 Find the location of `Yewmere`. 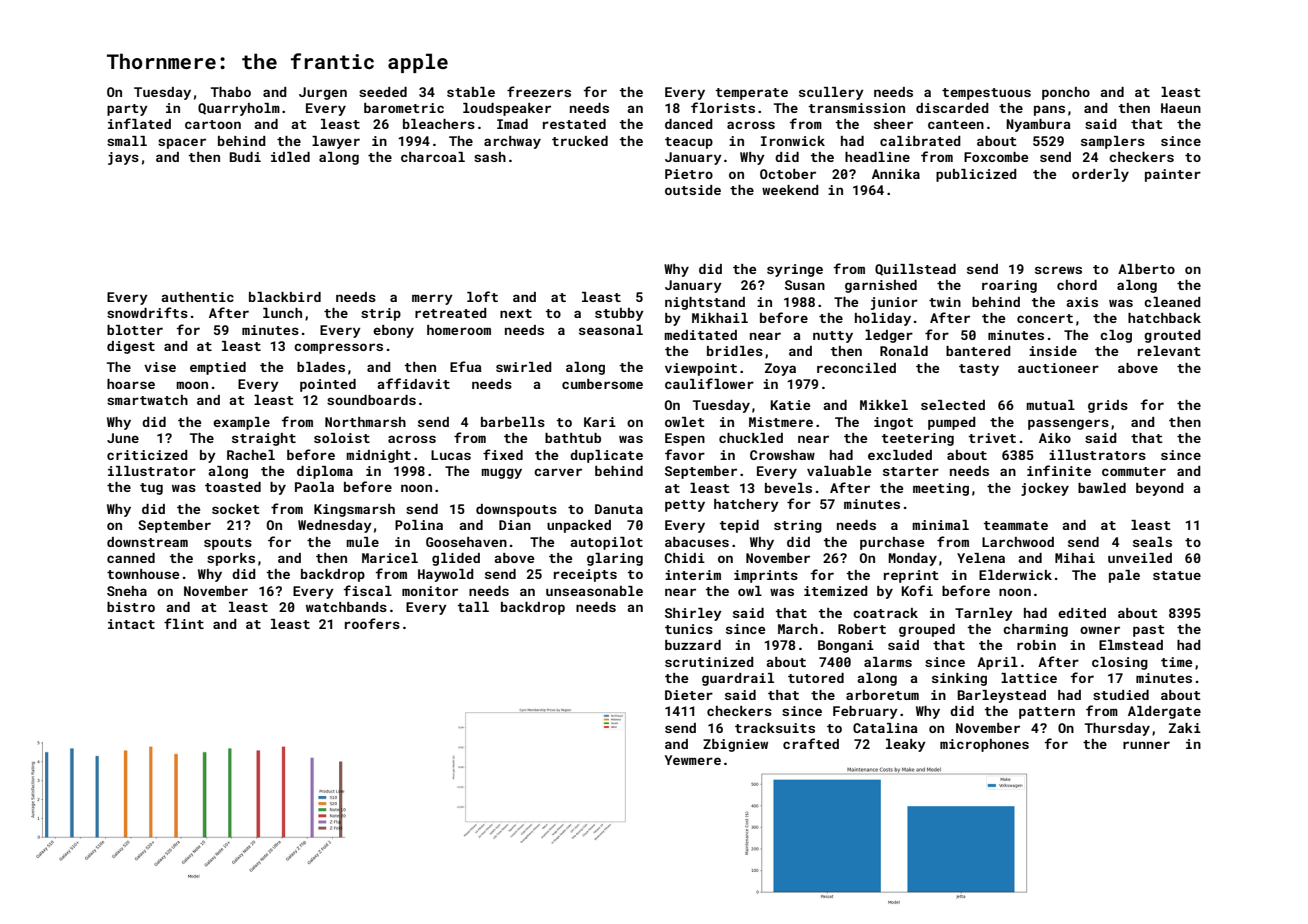

Yewmere is located at coordinates (693, 760).
